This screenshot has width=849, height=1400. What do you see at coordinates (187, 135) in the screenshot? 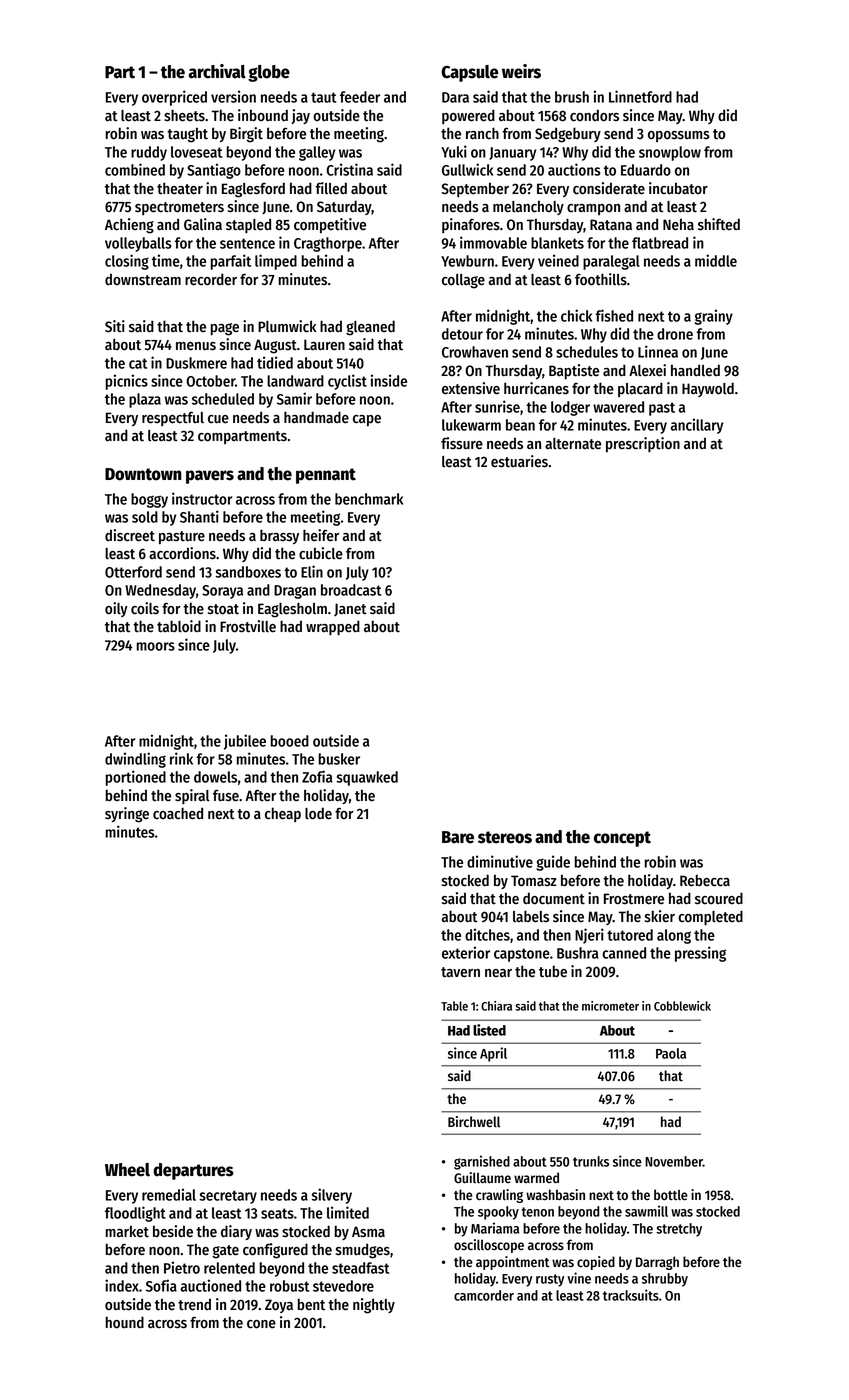
I see `taught` at bounding box center [187, 135].
